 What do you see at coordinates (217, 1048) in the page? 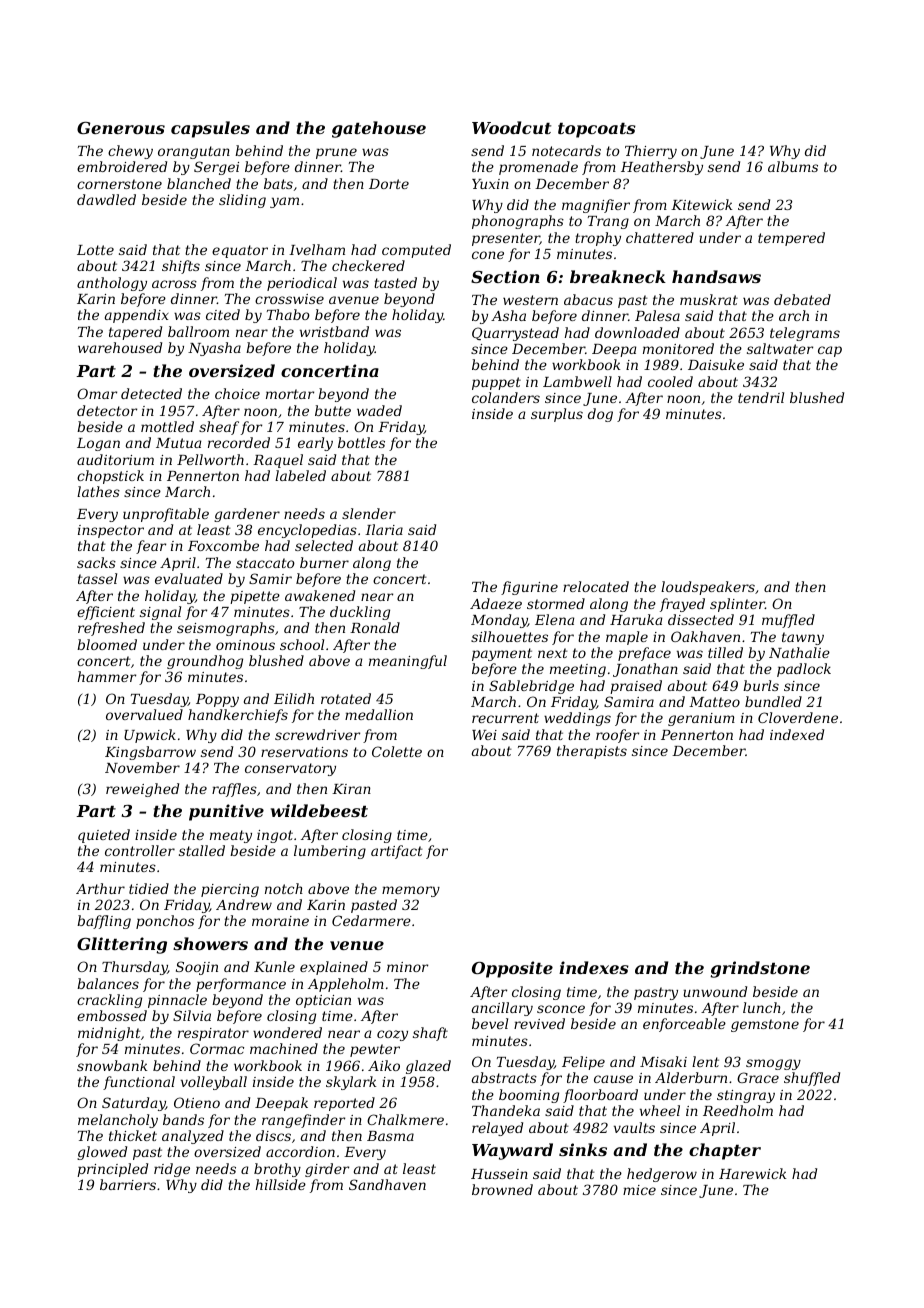
I see `Cormac` at bounding box center [217, 1048].
